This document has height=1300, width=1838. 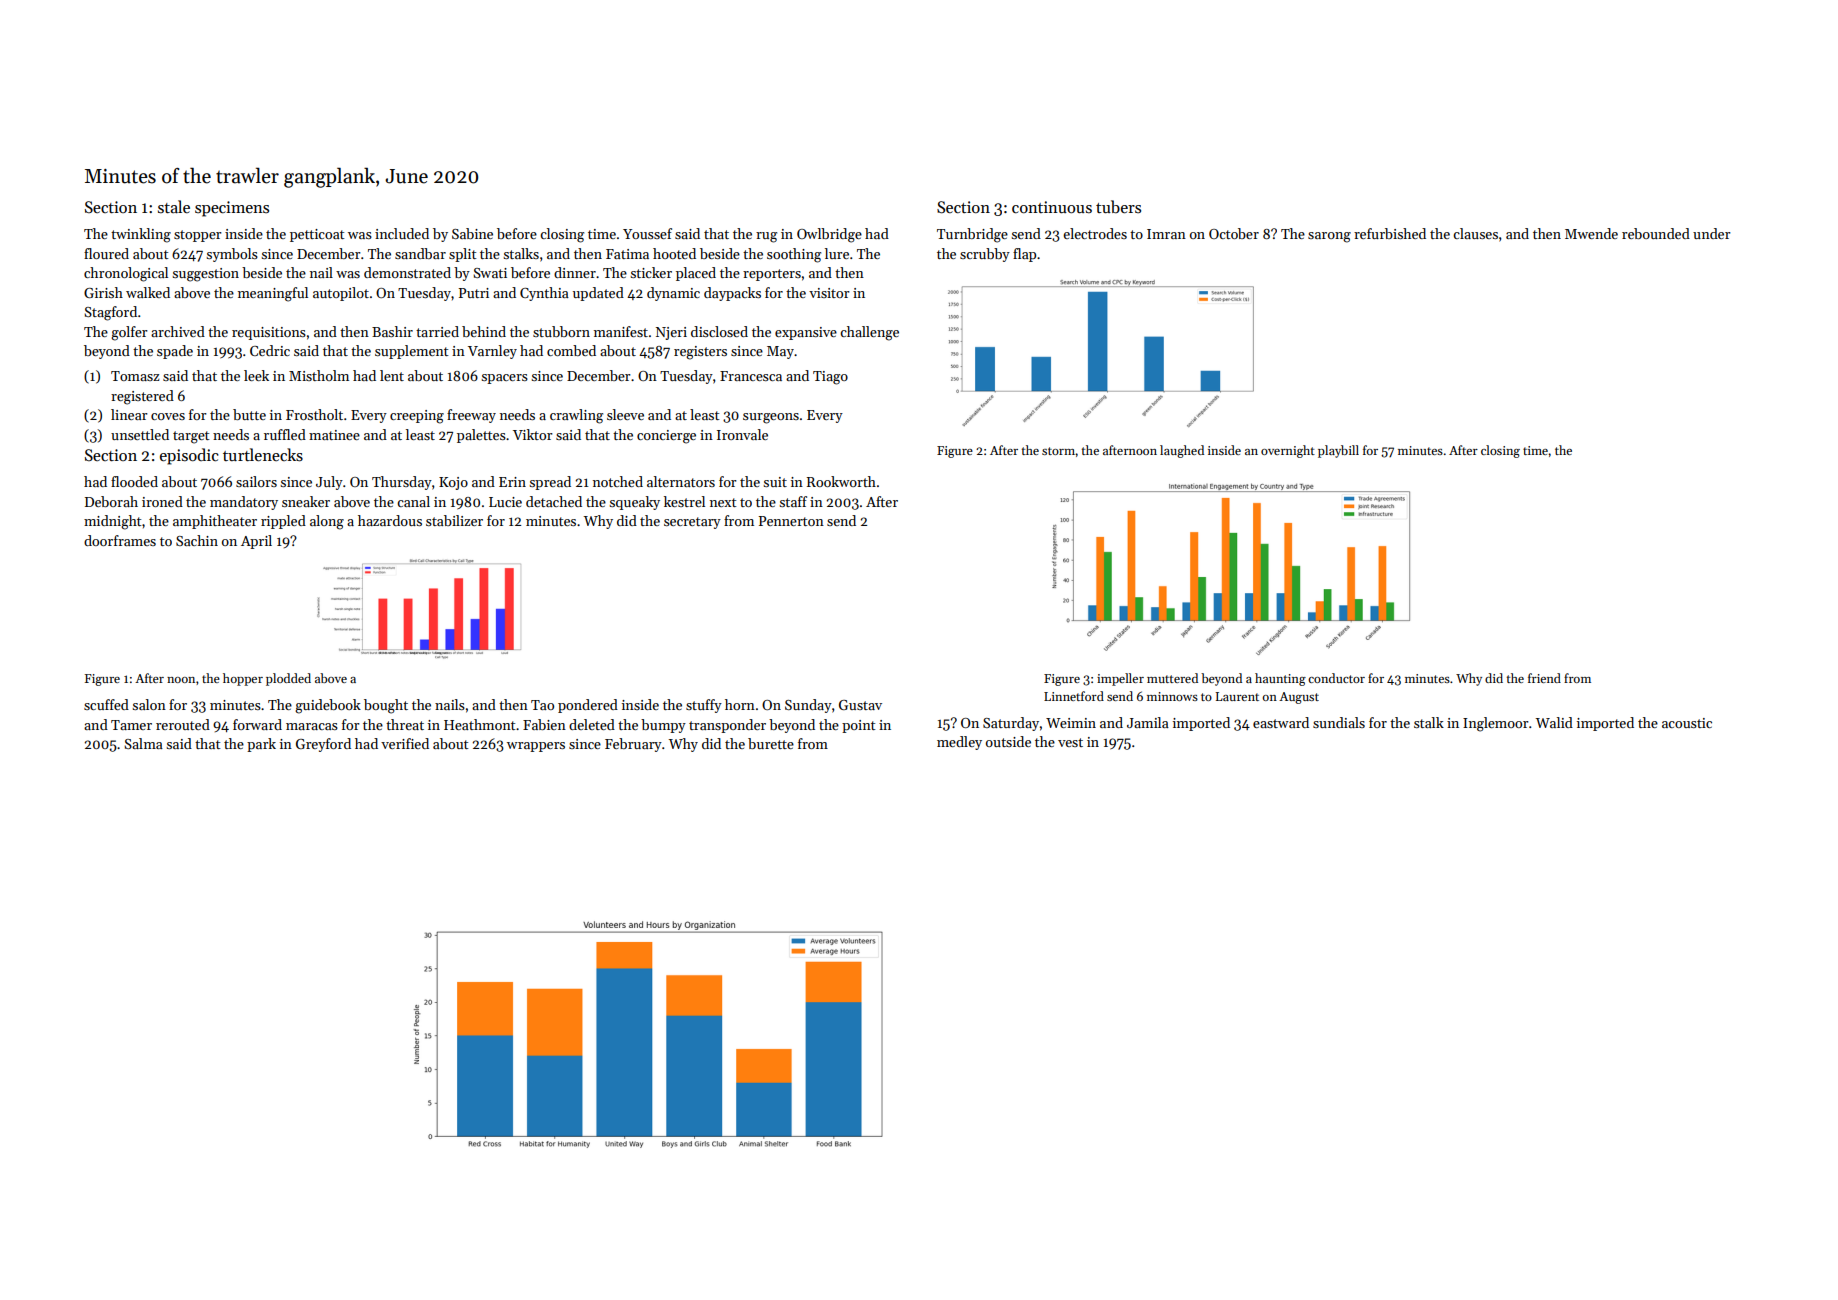 I want to click on split, so click(x=463, y=255).
